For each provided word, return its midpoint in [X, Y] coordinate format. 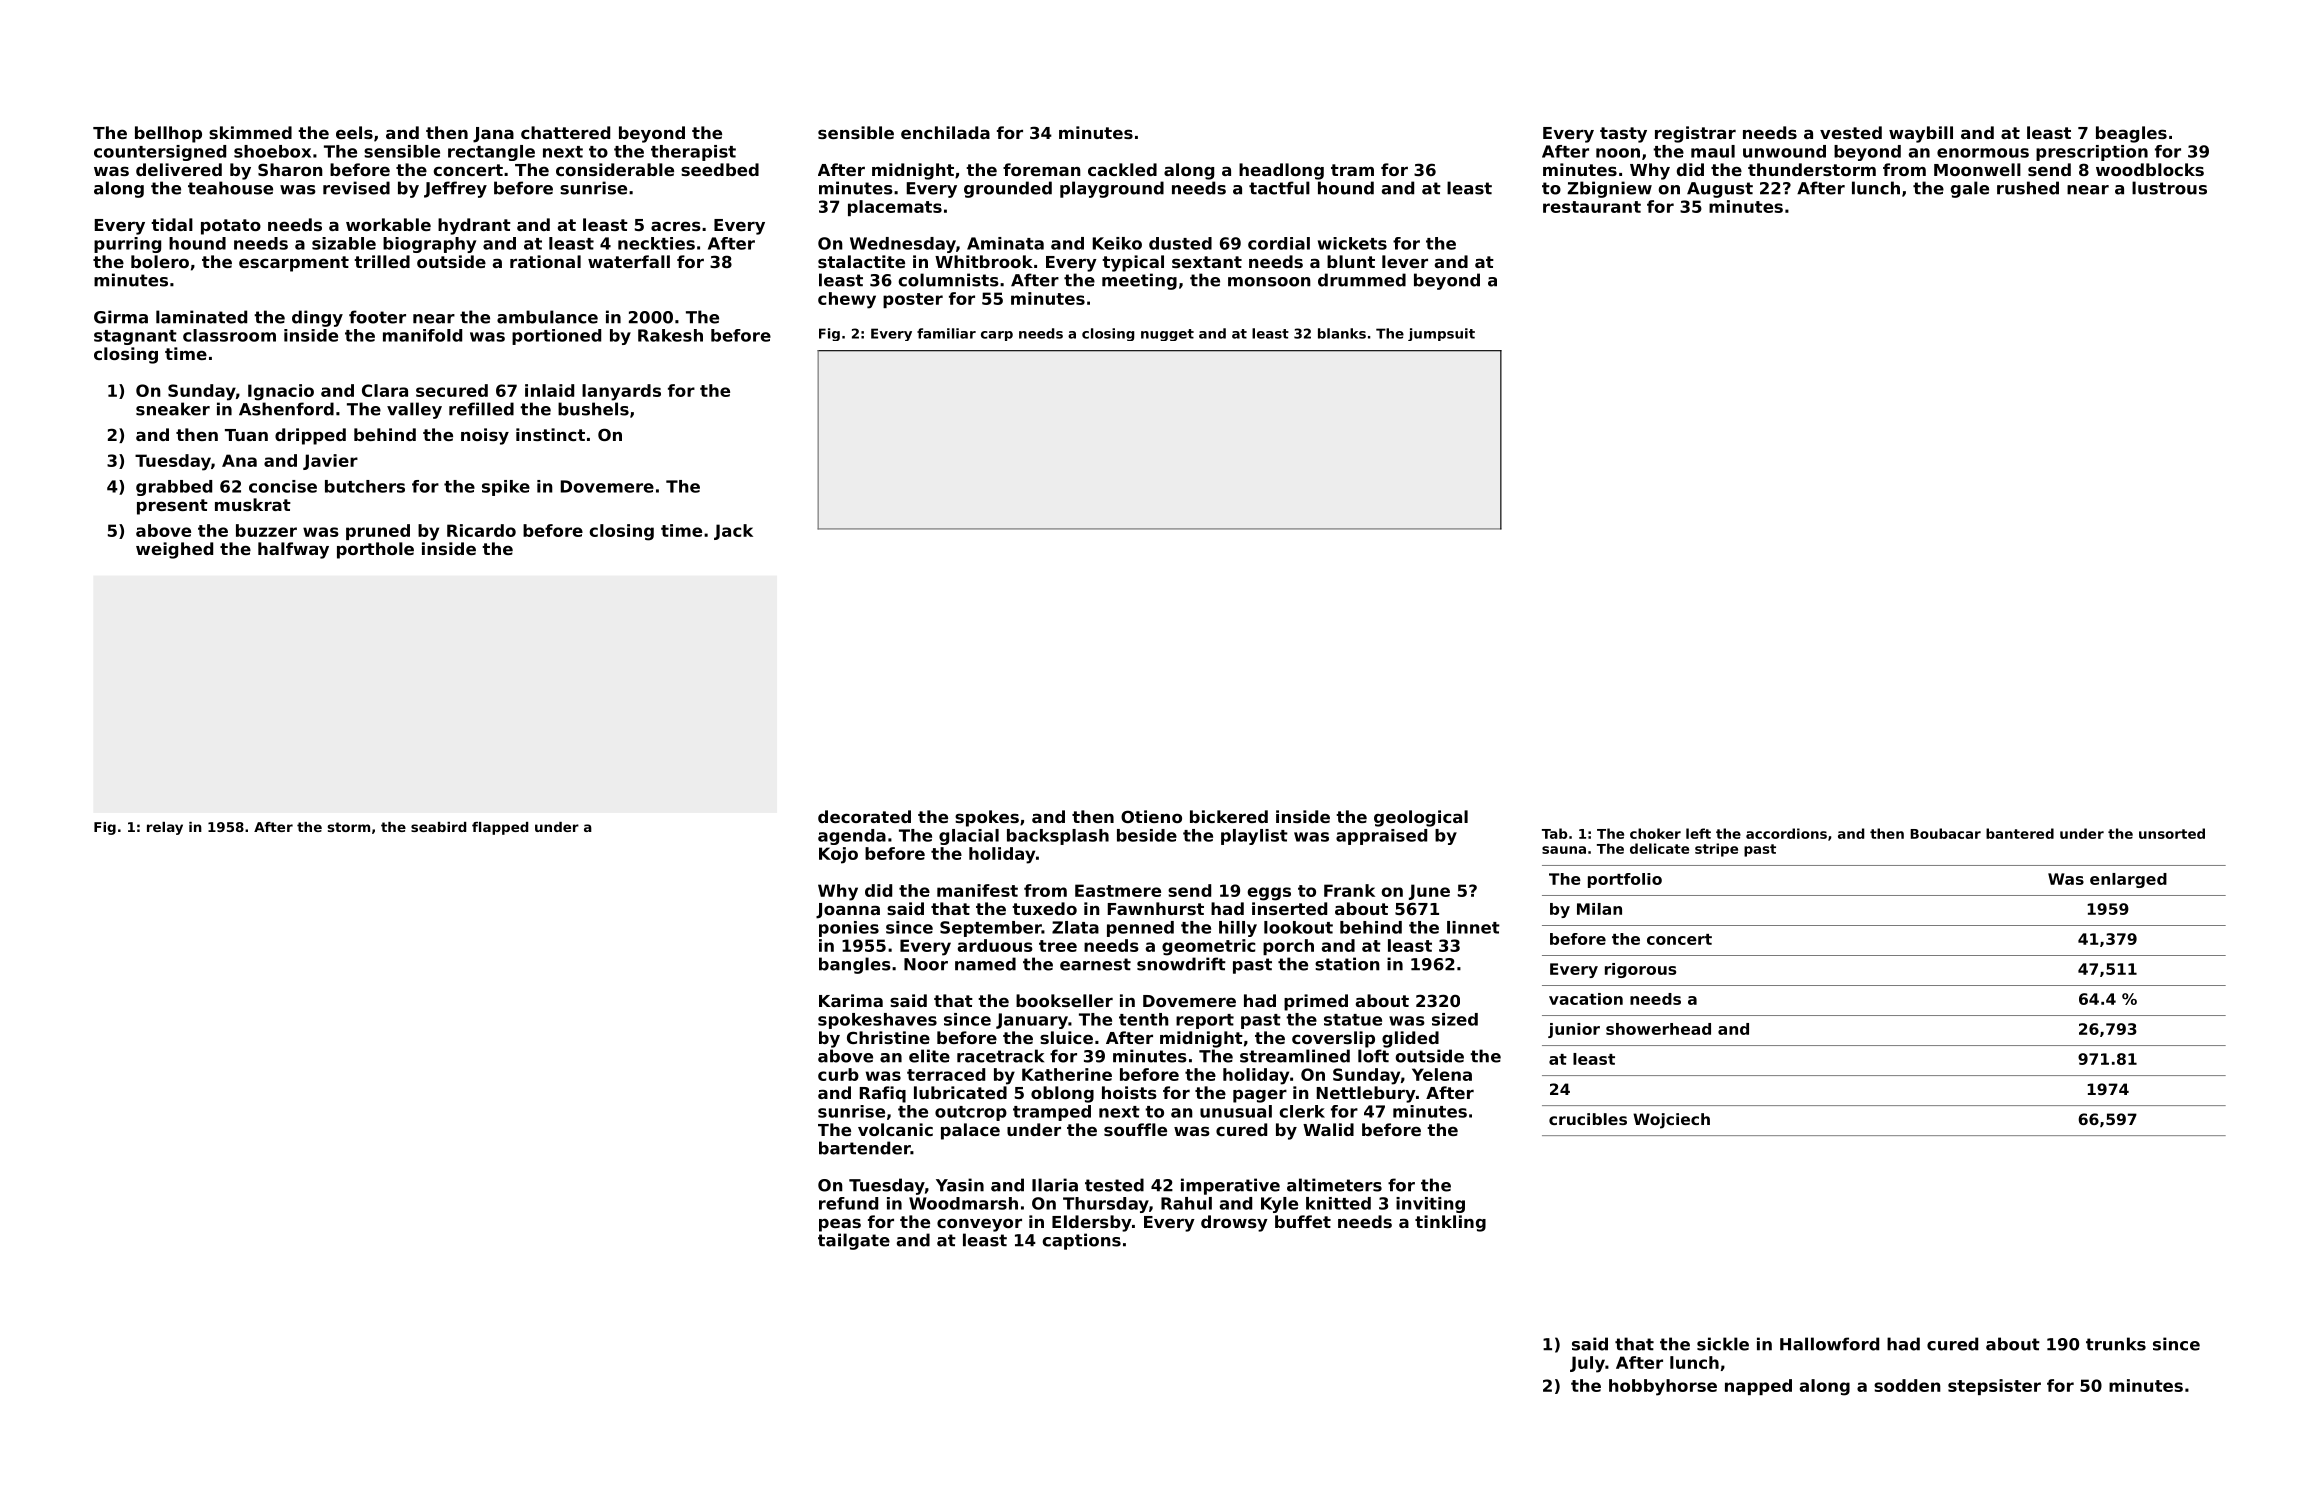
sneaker [173, 409]
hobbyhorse [1663, 1387]
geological [1421, 818]
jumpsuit [1441, 334]
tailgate [854, 1241]
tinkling [1450, 1223]
